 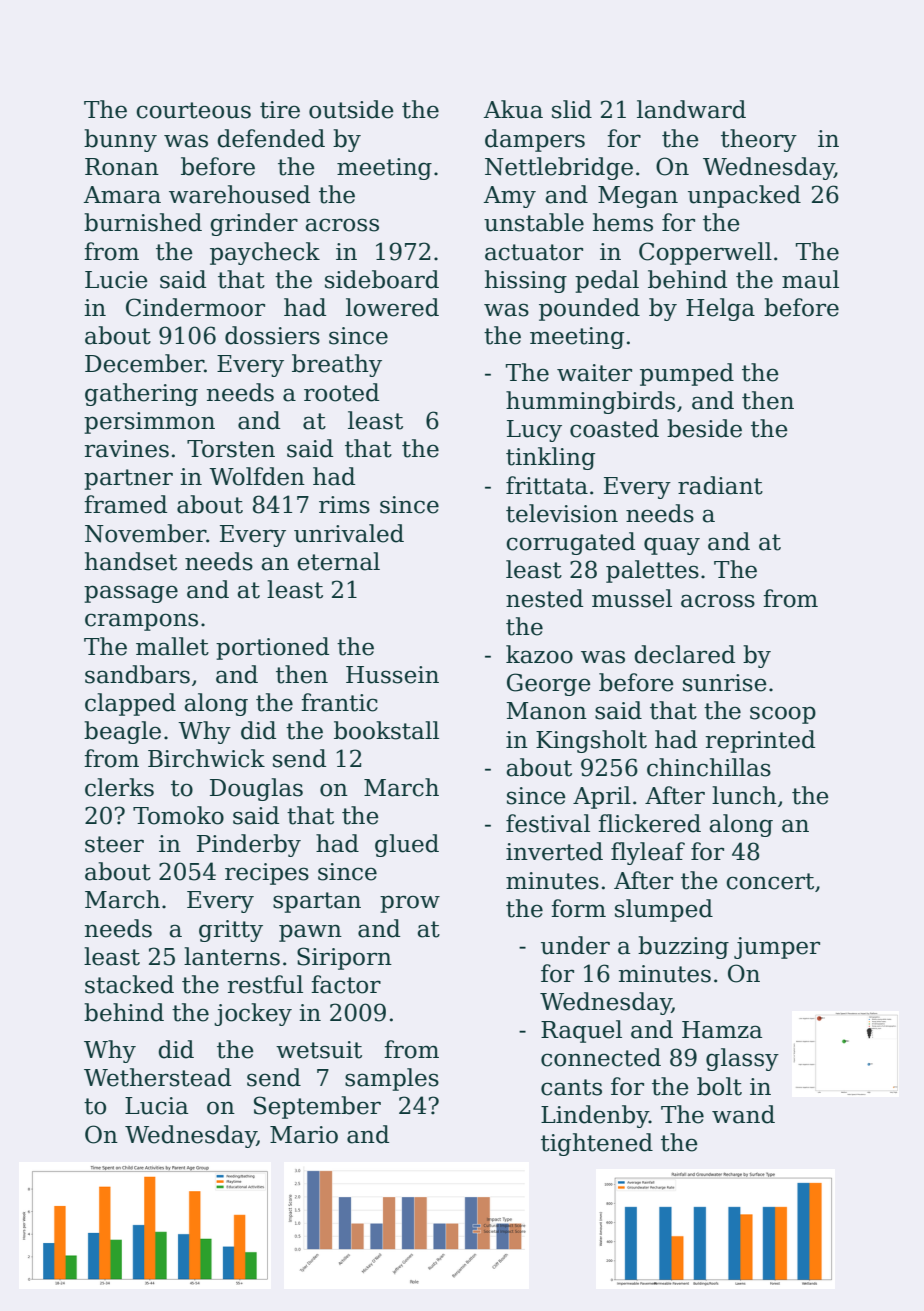 What do you see at coordinates (683, 947) in the screenshot?
I see `buzzing` at bounding box center [683, 947].
